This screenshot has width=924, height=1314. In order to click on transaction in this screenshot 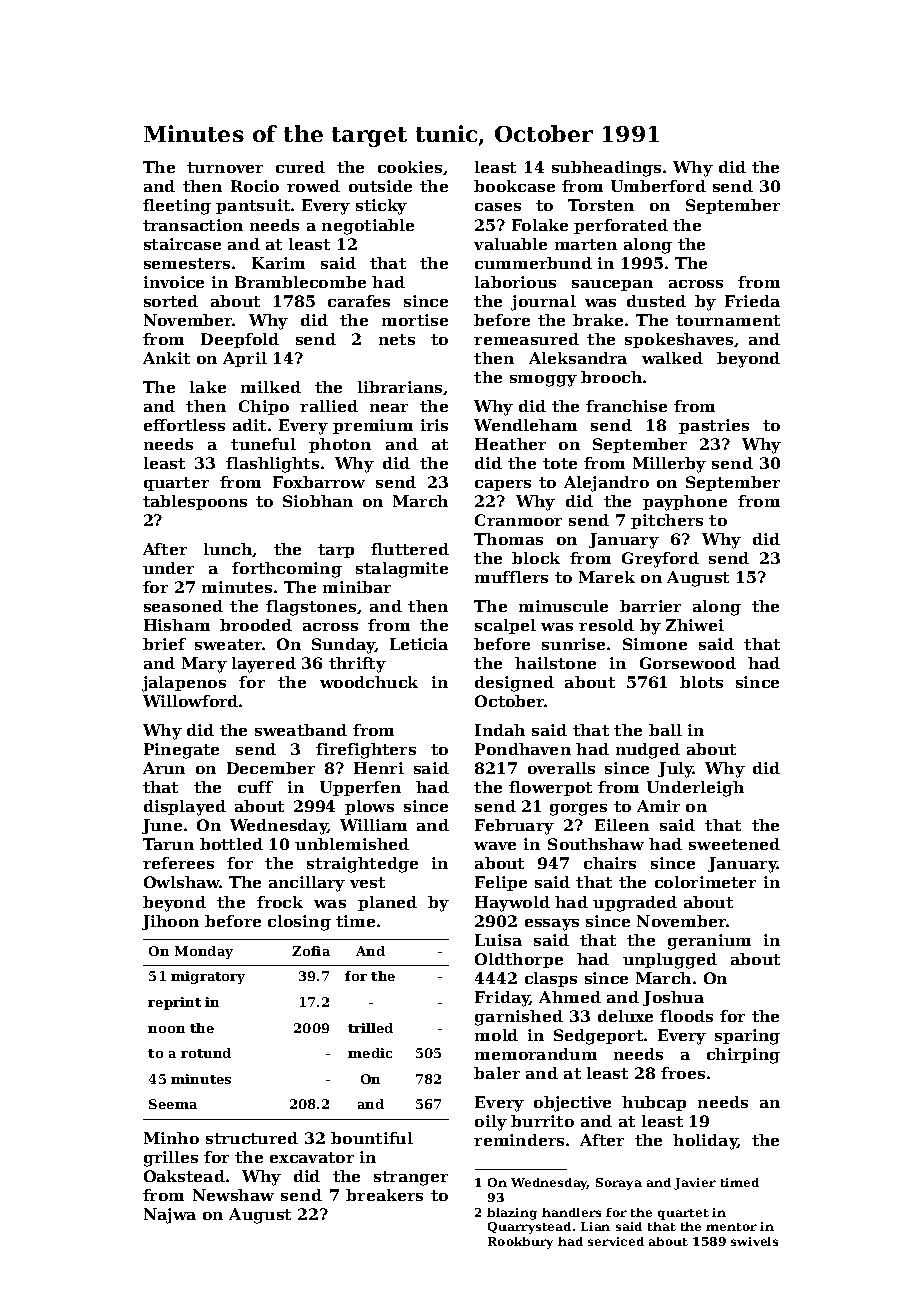, I will do `click(193, 225)`.
